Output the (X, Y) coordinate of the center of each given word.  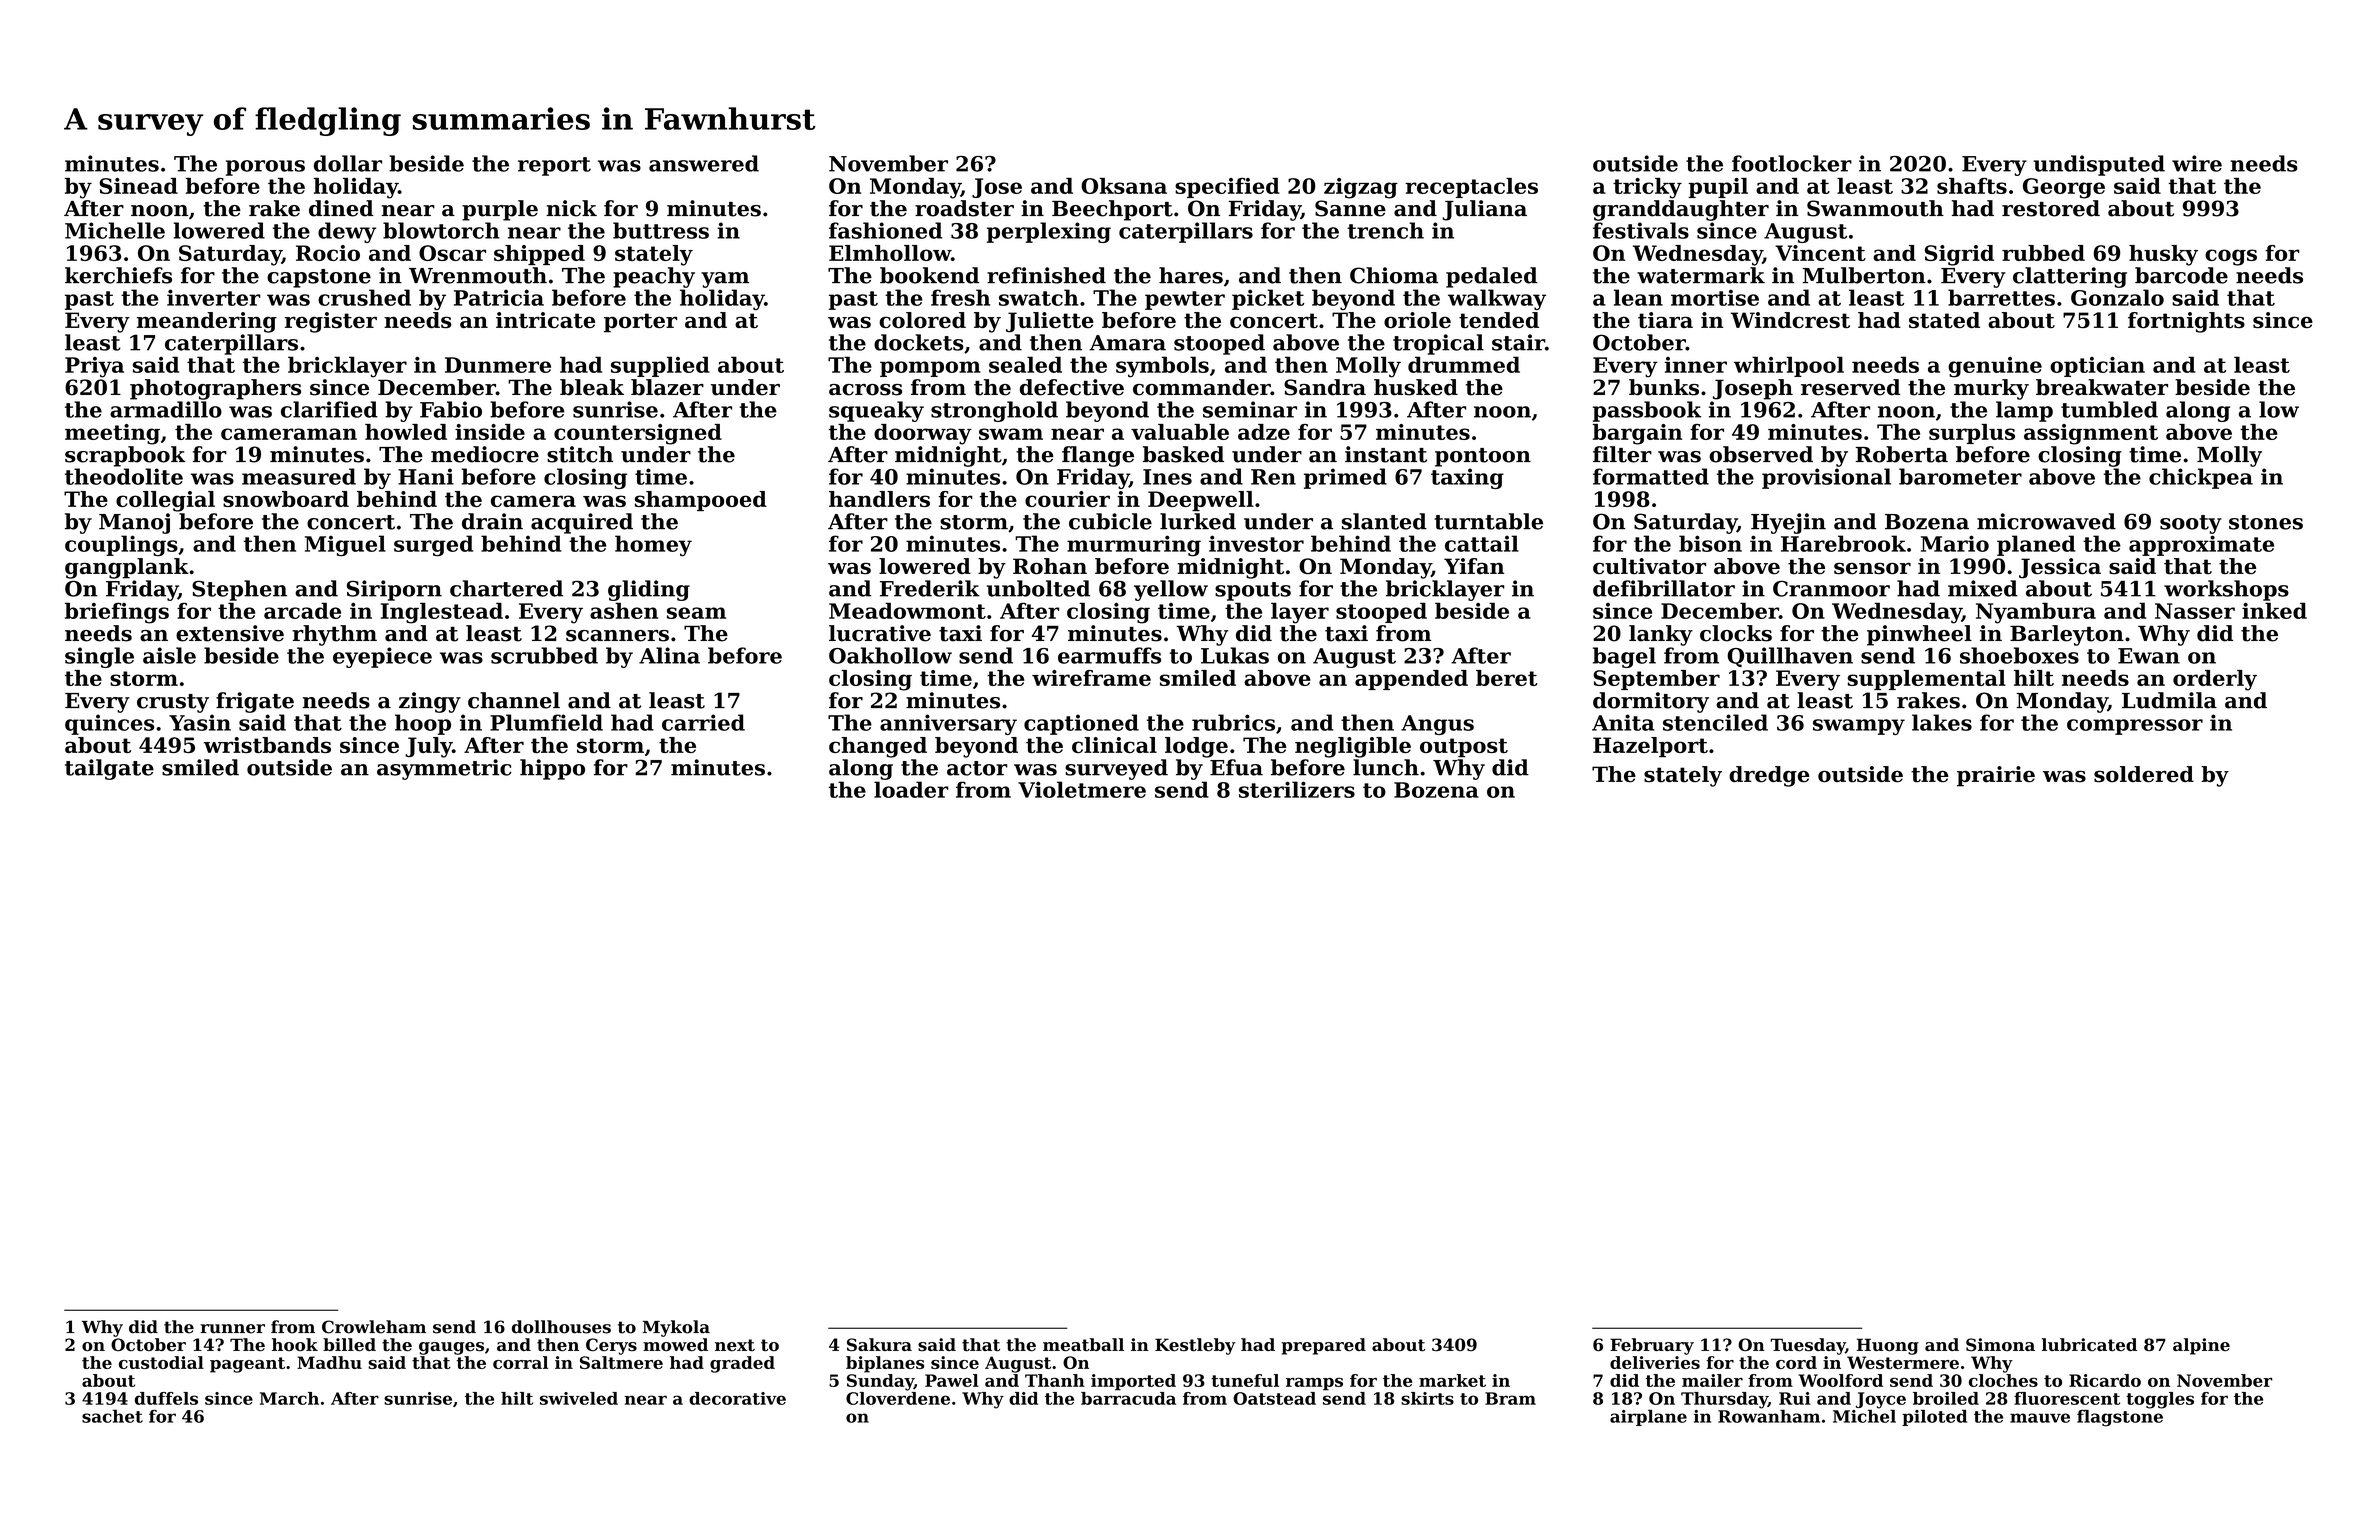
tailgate (109, 769)
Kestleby (1195, 1346)
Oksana (1124, 186)
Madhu (329, 1362)
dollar (348, 163)
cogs (2231, 257)
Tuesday (1807, 1346)
